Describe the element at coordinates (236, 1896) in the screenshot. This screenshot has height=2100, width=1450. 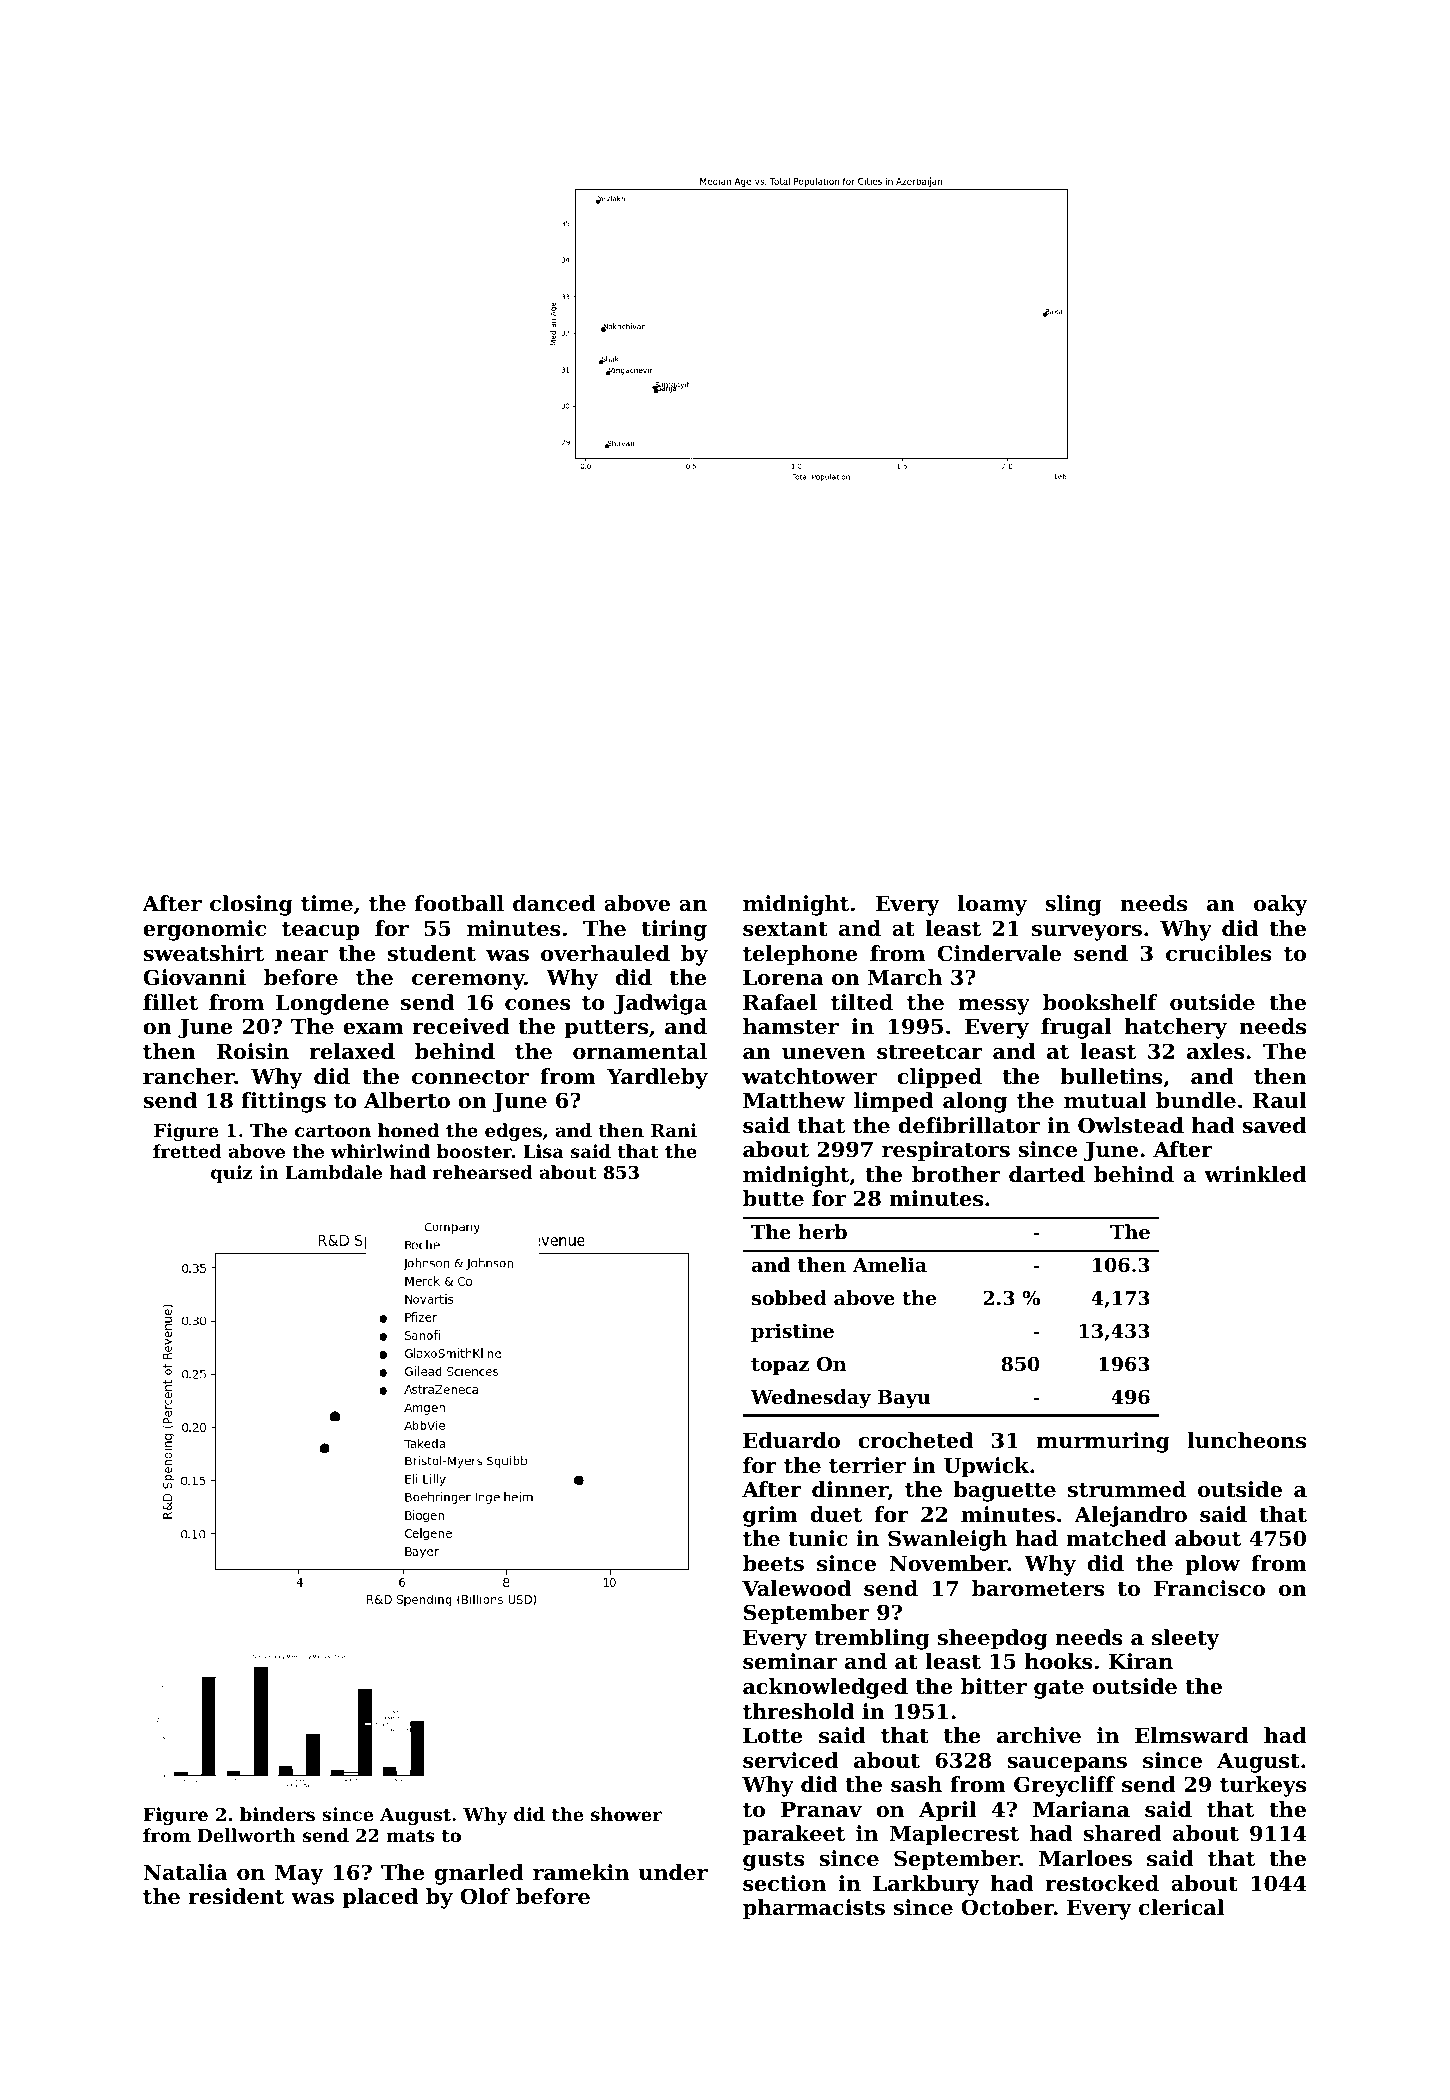
I see `resident` at that location.
